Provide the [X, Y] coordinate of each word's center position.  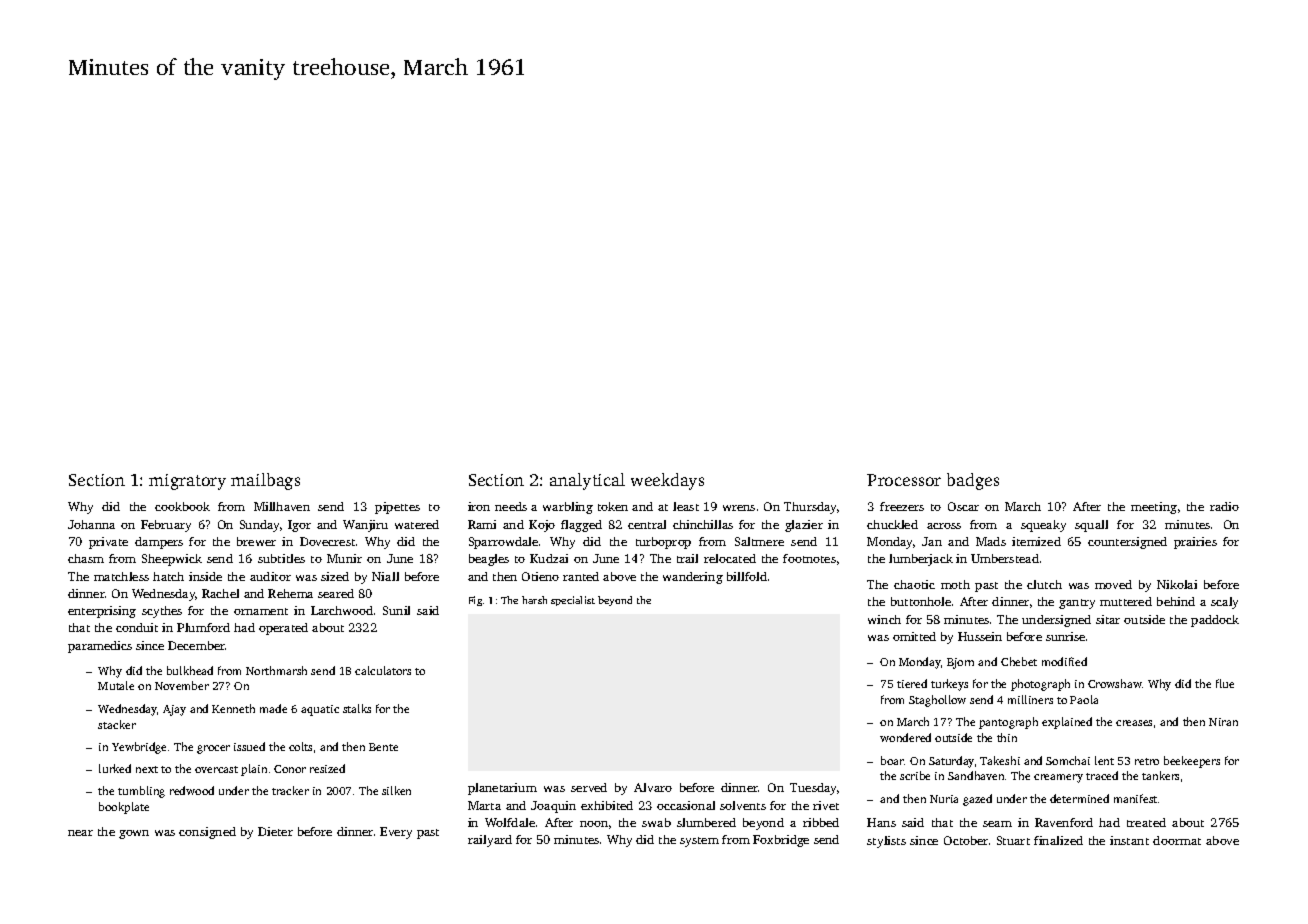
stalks [357, 708]
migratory [187, 482]
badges [973, 481]
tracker [290, 790]
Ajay [174, 710]
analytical [587, 481]
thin [1007, 737]
